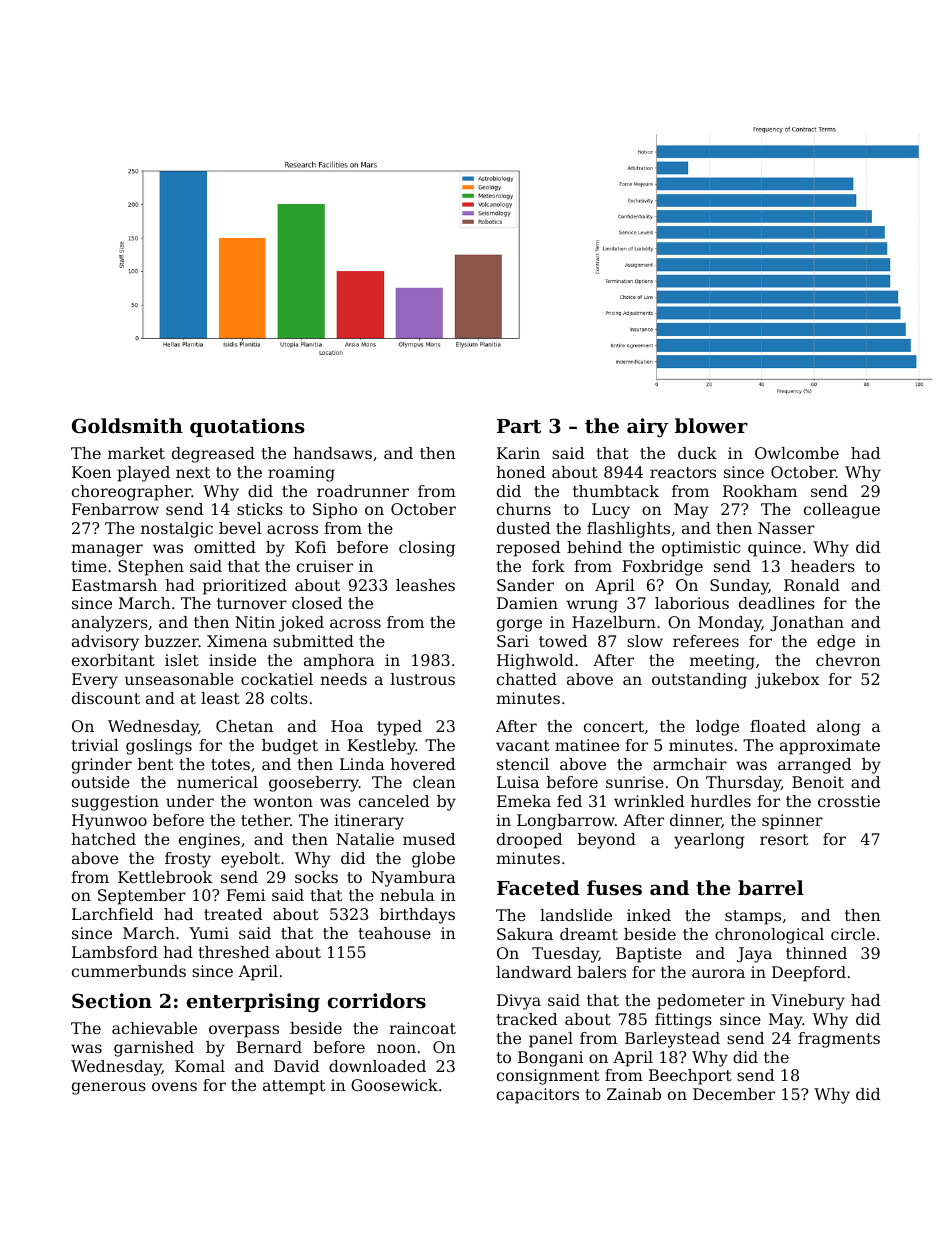  What do you see at coordinates (182, 660) in the document?
I see `islet` at bounding box center [182, 660].
